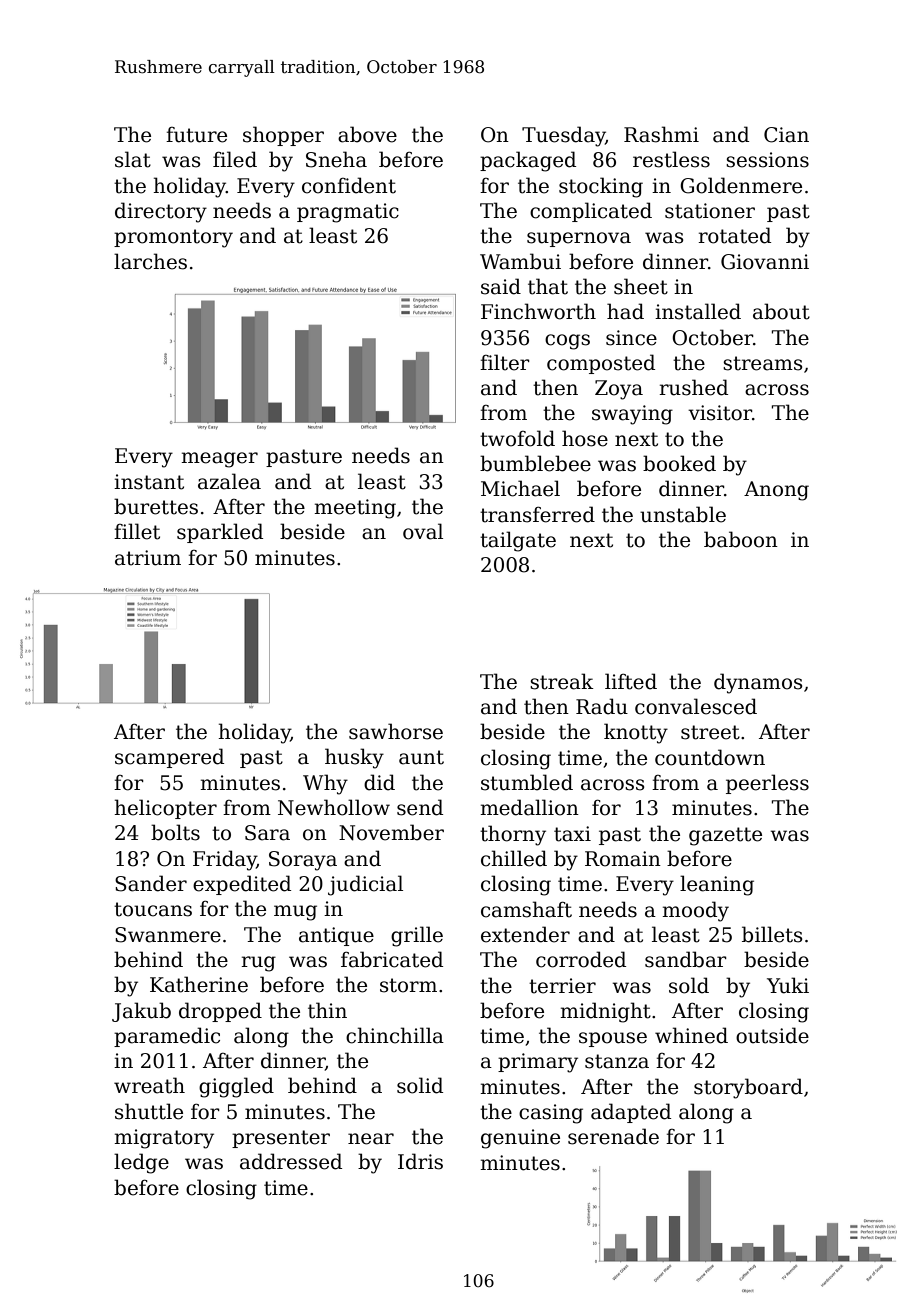 Image resolution: width=924 pixels, height=1314 pixels. I want to click on promontory, so click(173, 238).
